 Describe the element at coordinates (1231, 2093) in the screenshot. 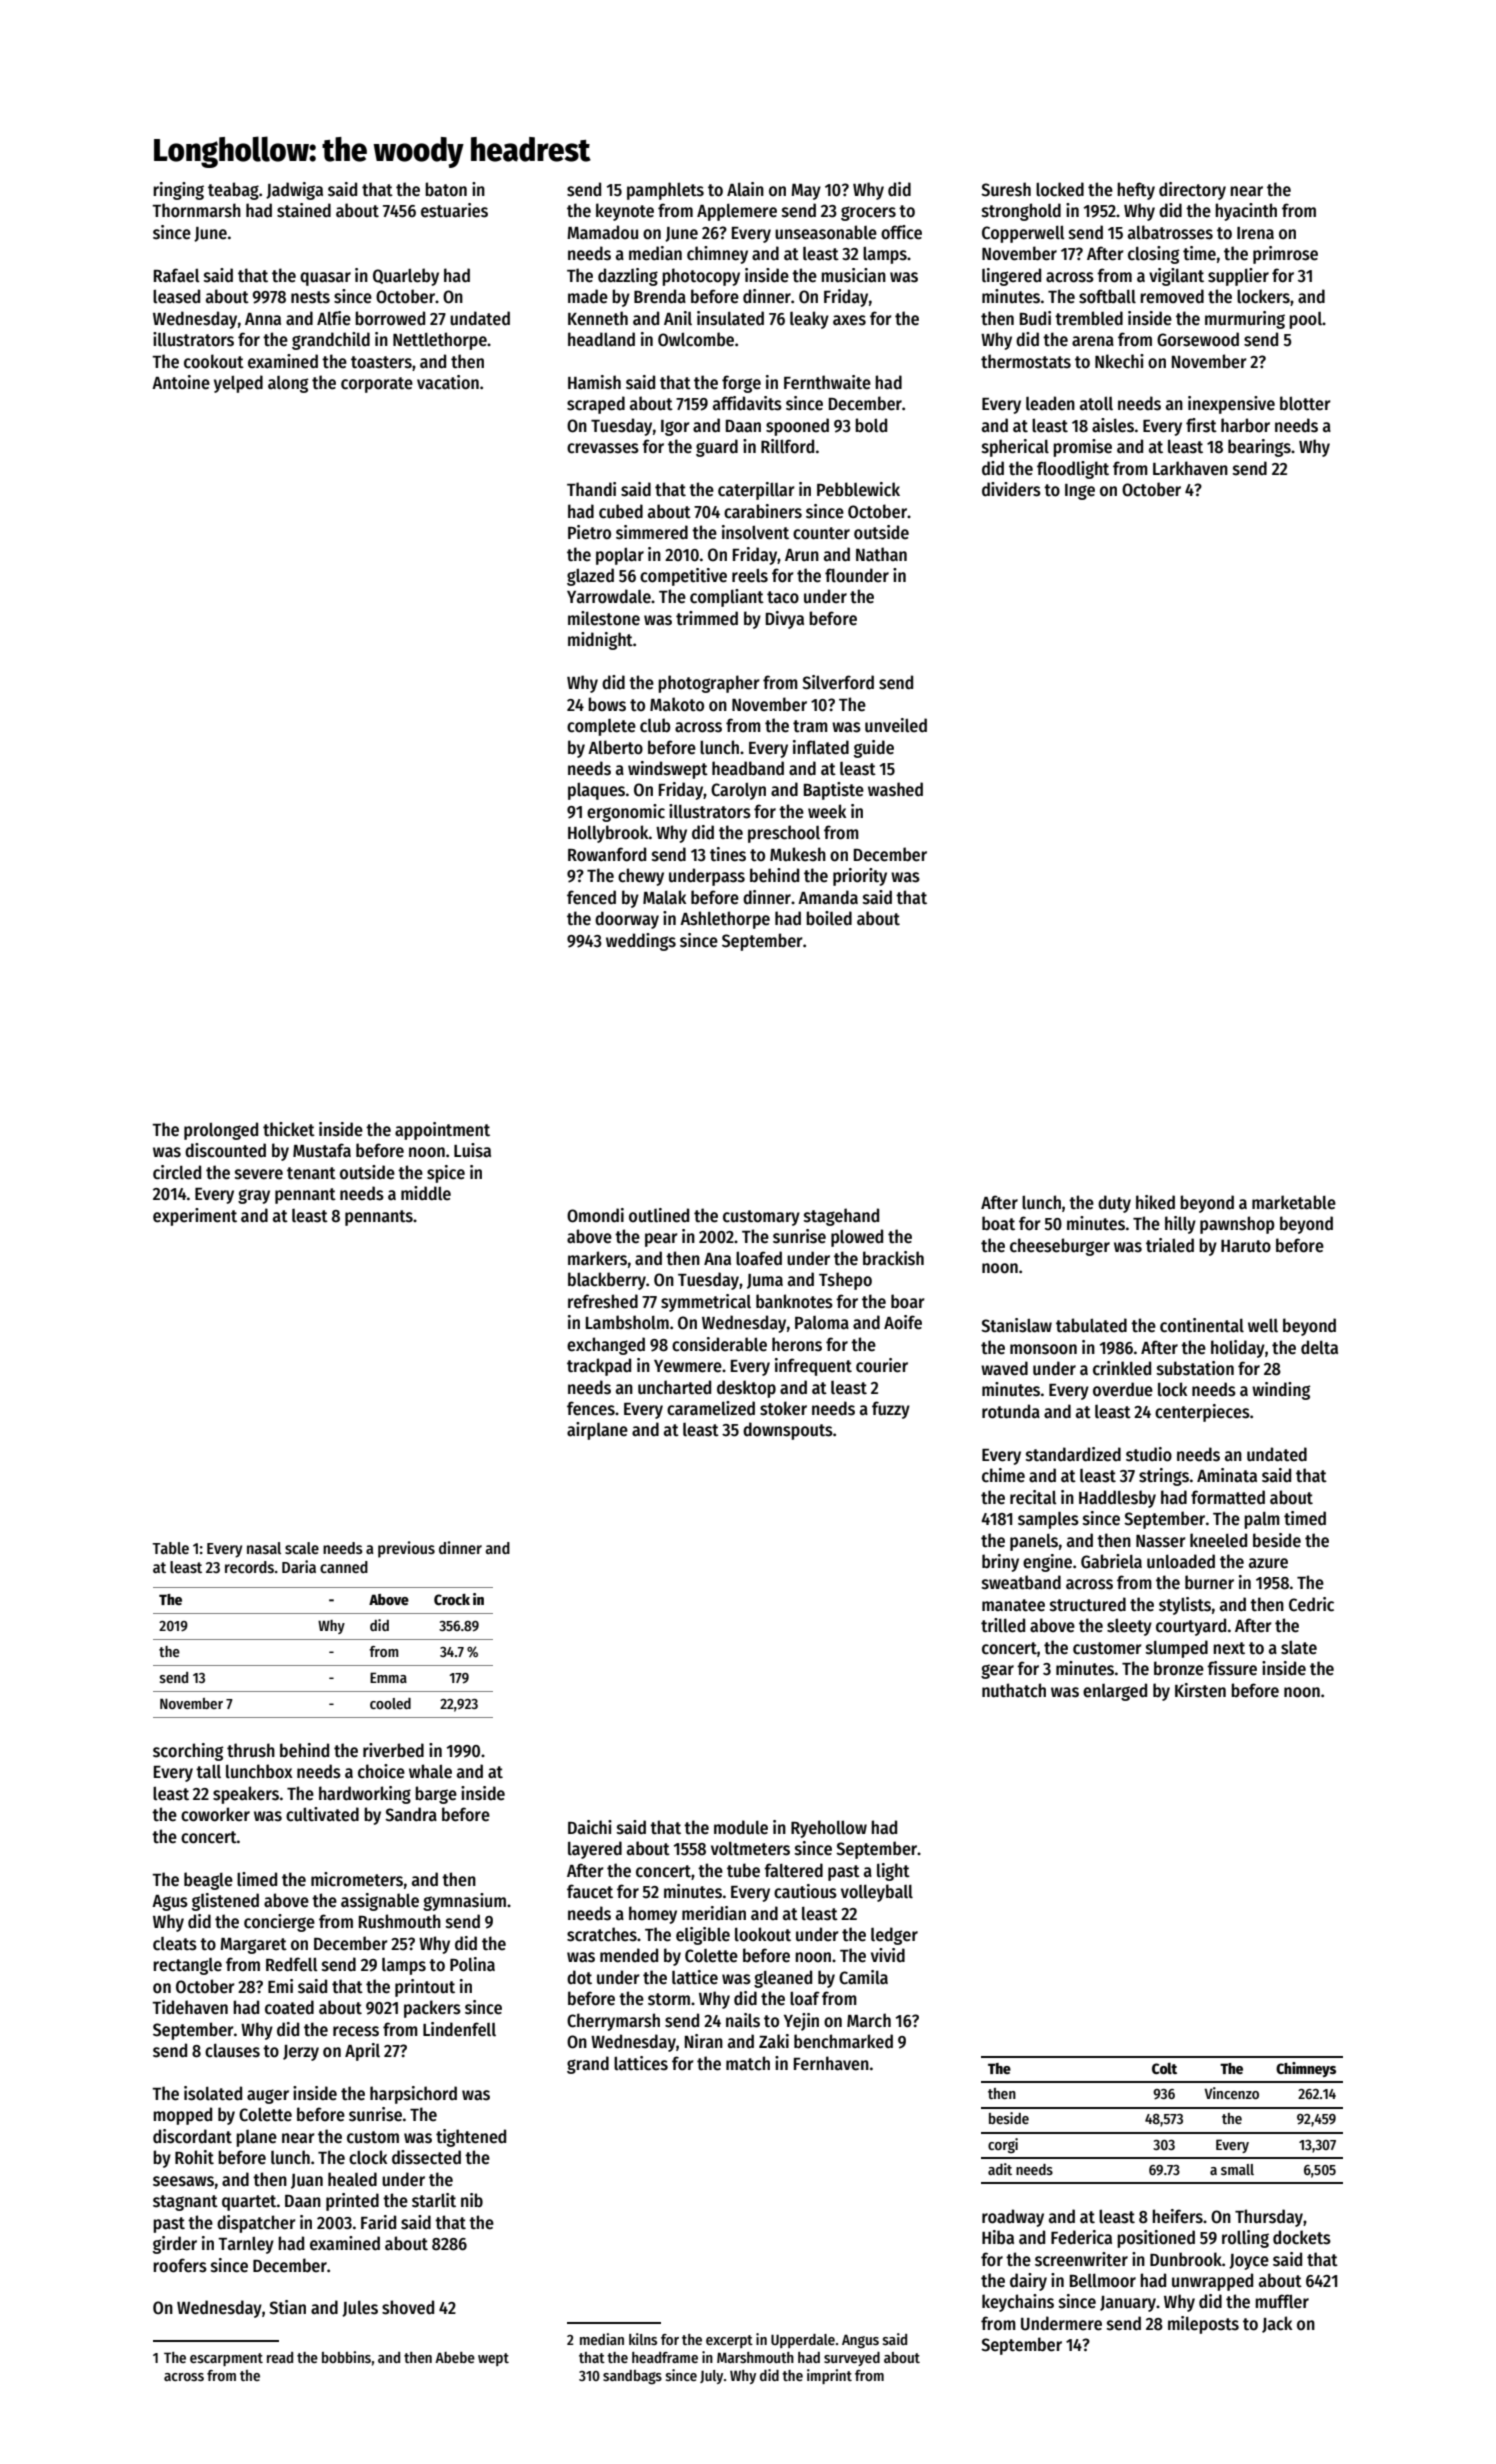

I see `Vincenzo` at that location.
